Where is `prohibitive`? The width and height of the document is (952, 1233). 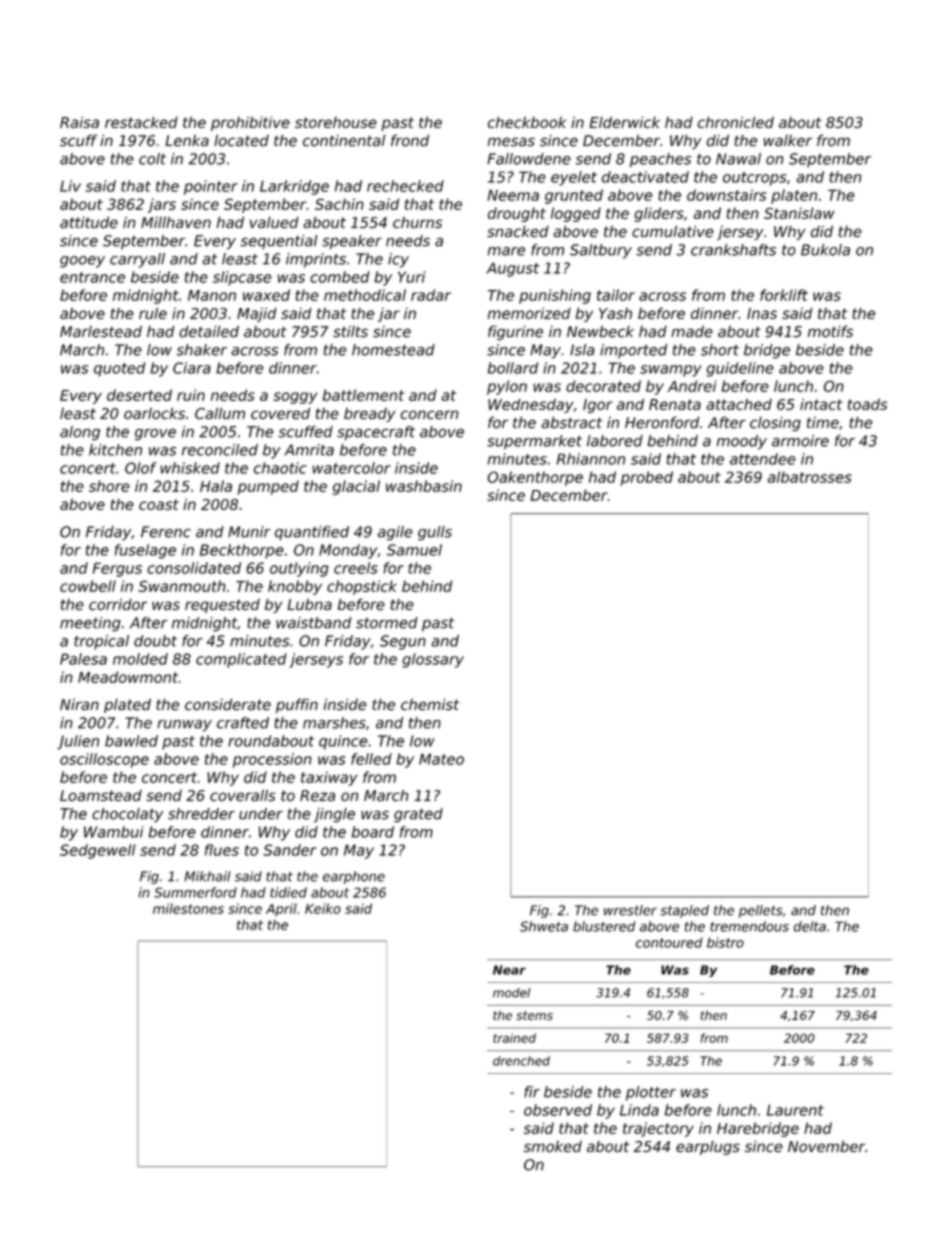 prohibitive is located at coordinates (250, 123).
